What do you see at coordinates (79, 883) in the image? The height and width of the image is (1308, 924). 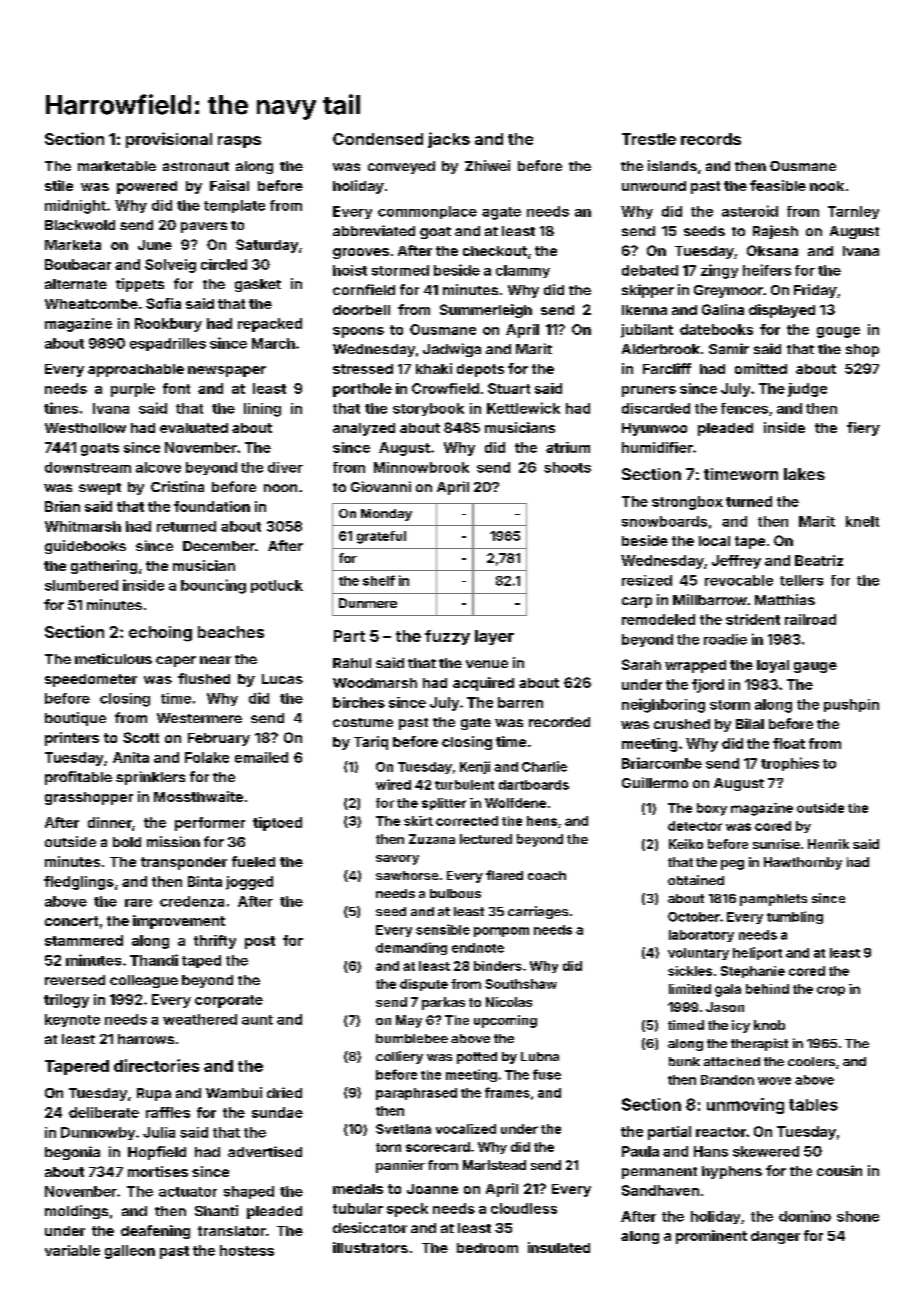 I see `fledglings` at bounding box center [79, 883].
